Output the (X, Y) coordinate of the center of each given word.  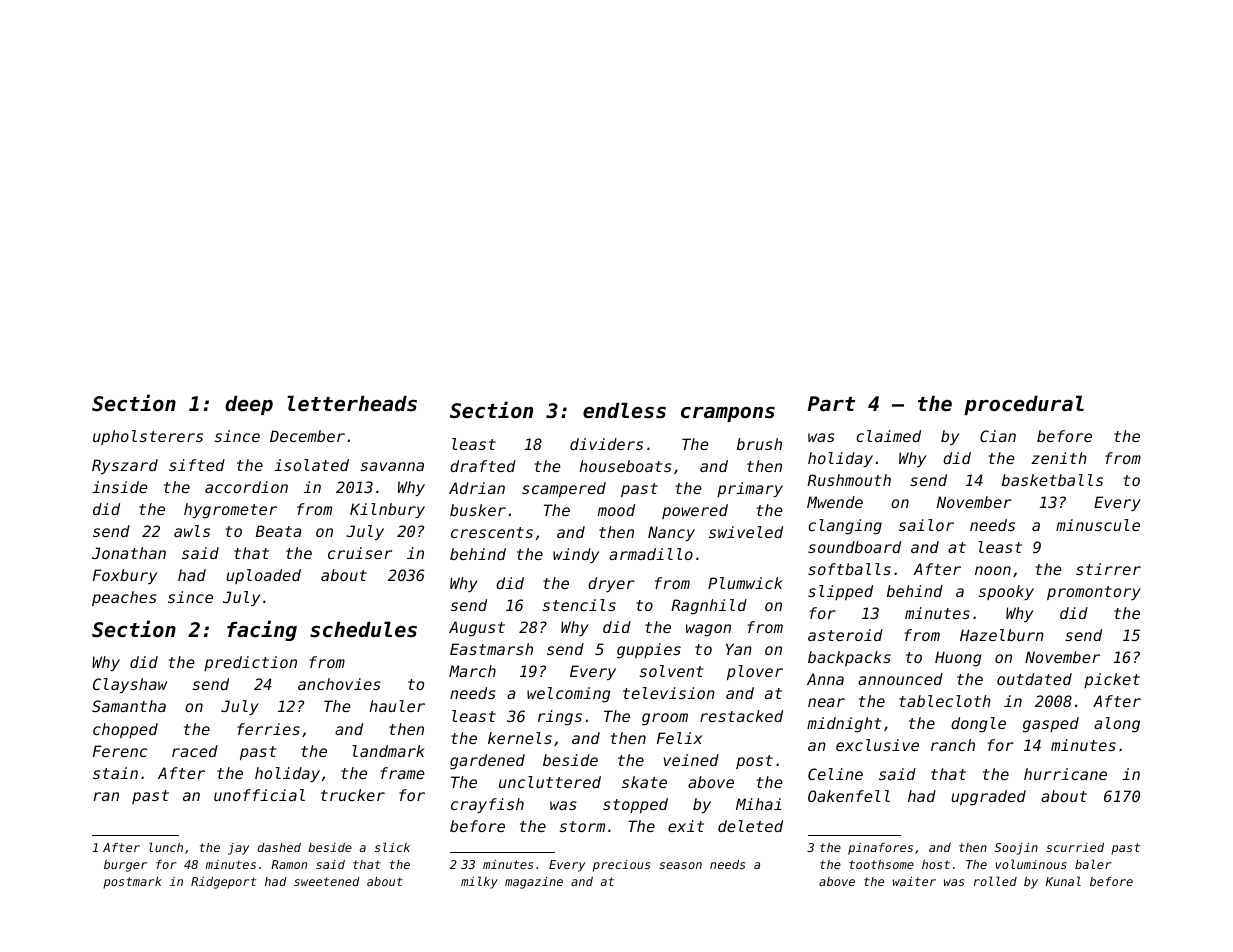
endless (624, 410)
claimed (888, 436)
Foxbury (125, 576)
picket (1112, 680)
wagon (708, 630)
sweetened (327, 881)
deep (249, 405)
